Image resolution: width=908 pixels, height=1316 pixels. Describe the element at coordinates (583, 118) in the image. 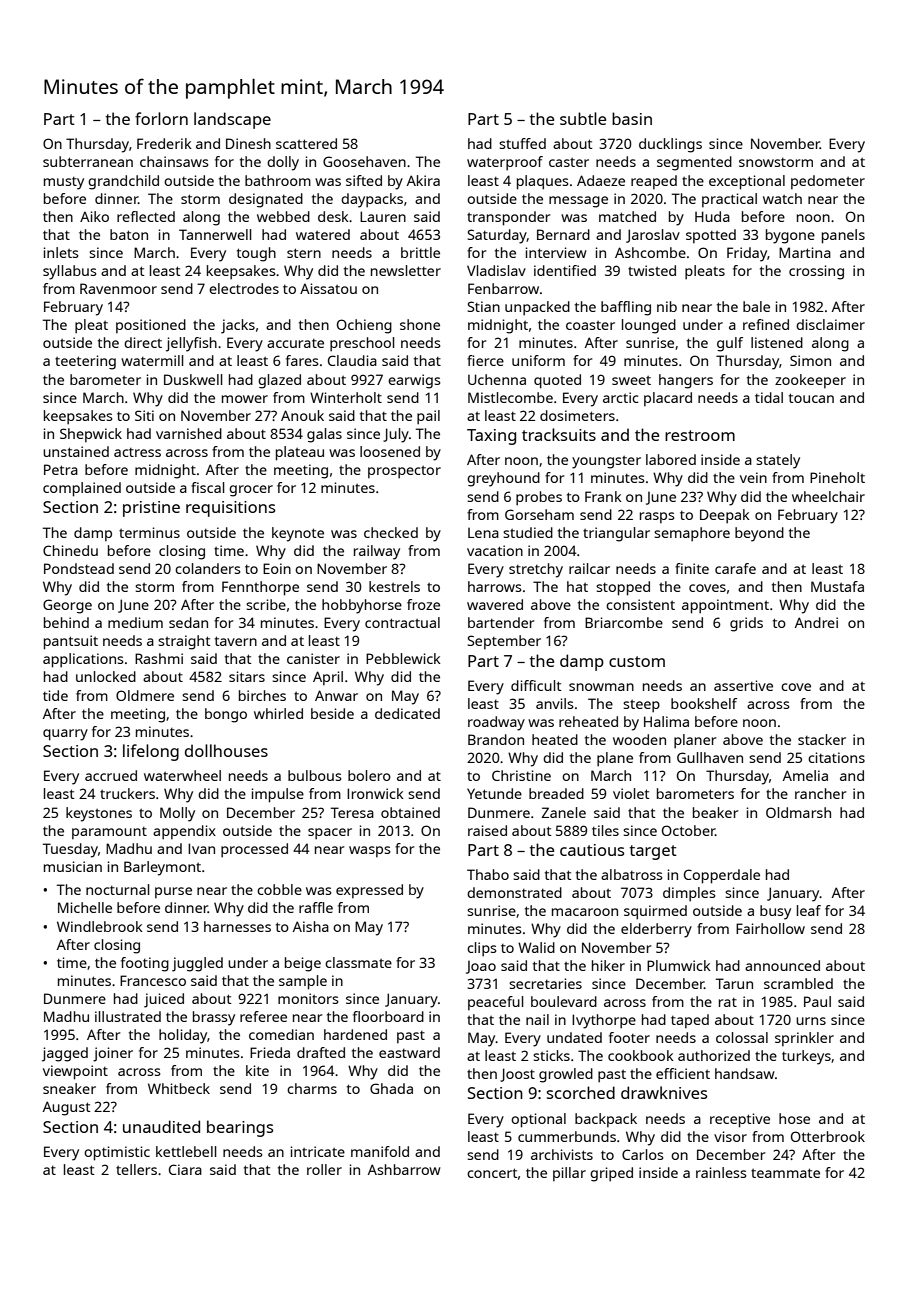

I see `subtle` at that location.
